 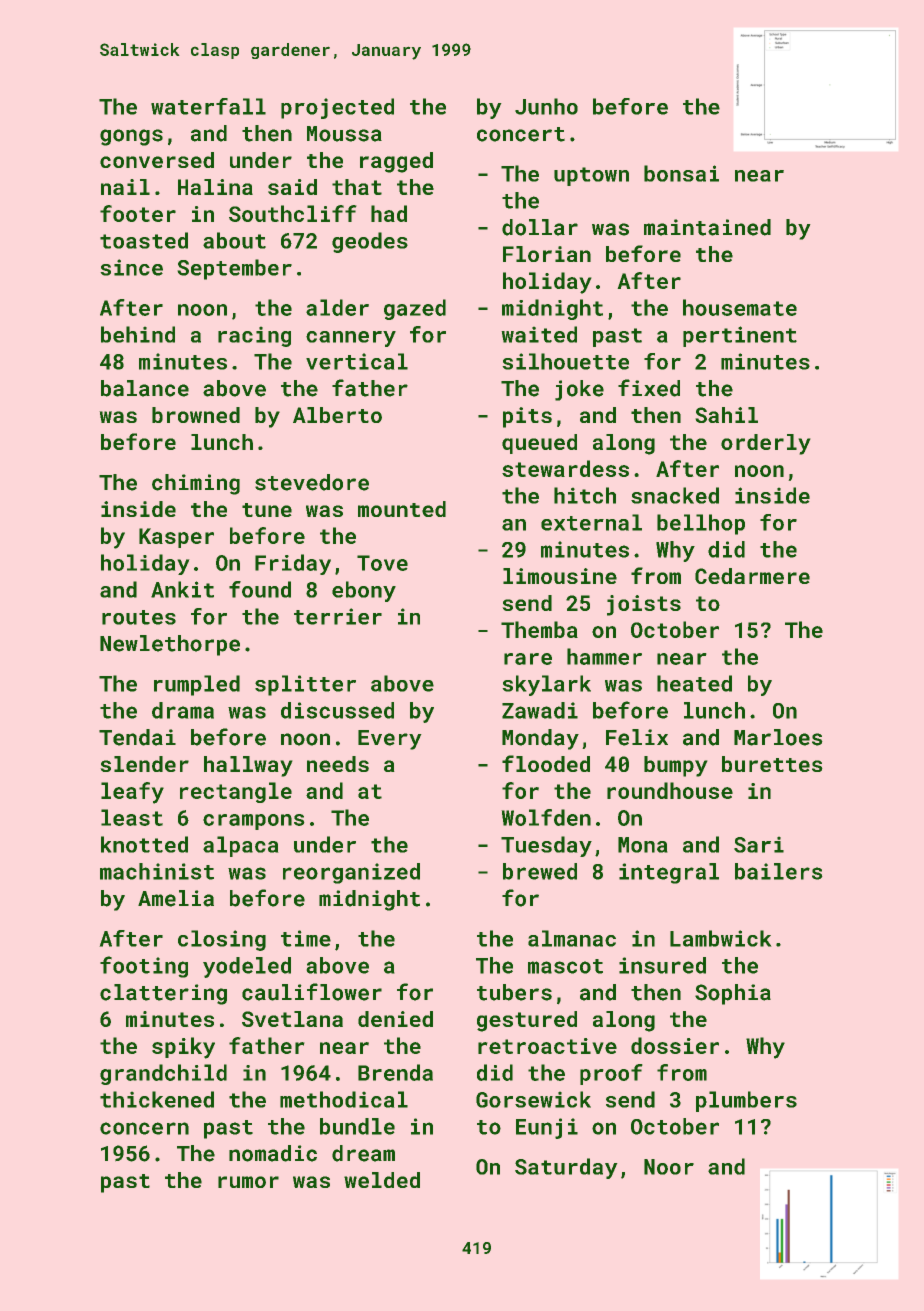 I want to click on concert, so click(x=521, y=134).
